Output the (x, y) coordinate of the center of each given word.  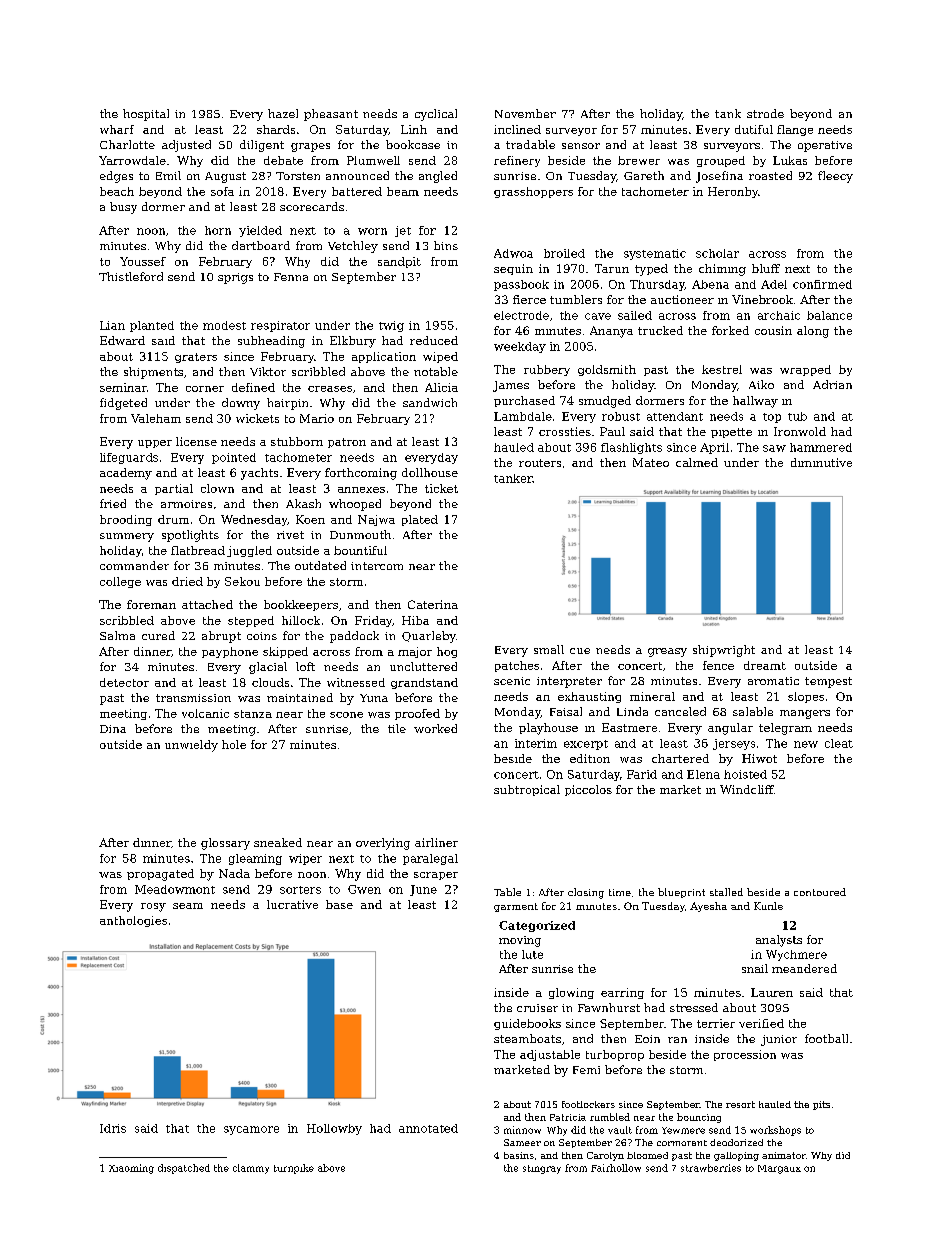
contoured (820, 892)
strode (765, 113)
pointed (234, 458)
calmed (697, 462)
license (196, 441)
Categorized (537, 926)
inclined (517, 129)
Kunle (768, 906)
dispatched (184, 1169)
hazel (283, 113)
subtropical (527, 790)
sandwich (430, 402)
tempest (828, 682)
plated (420, 520)
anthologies (133, 921)
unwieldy (191, 746)
